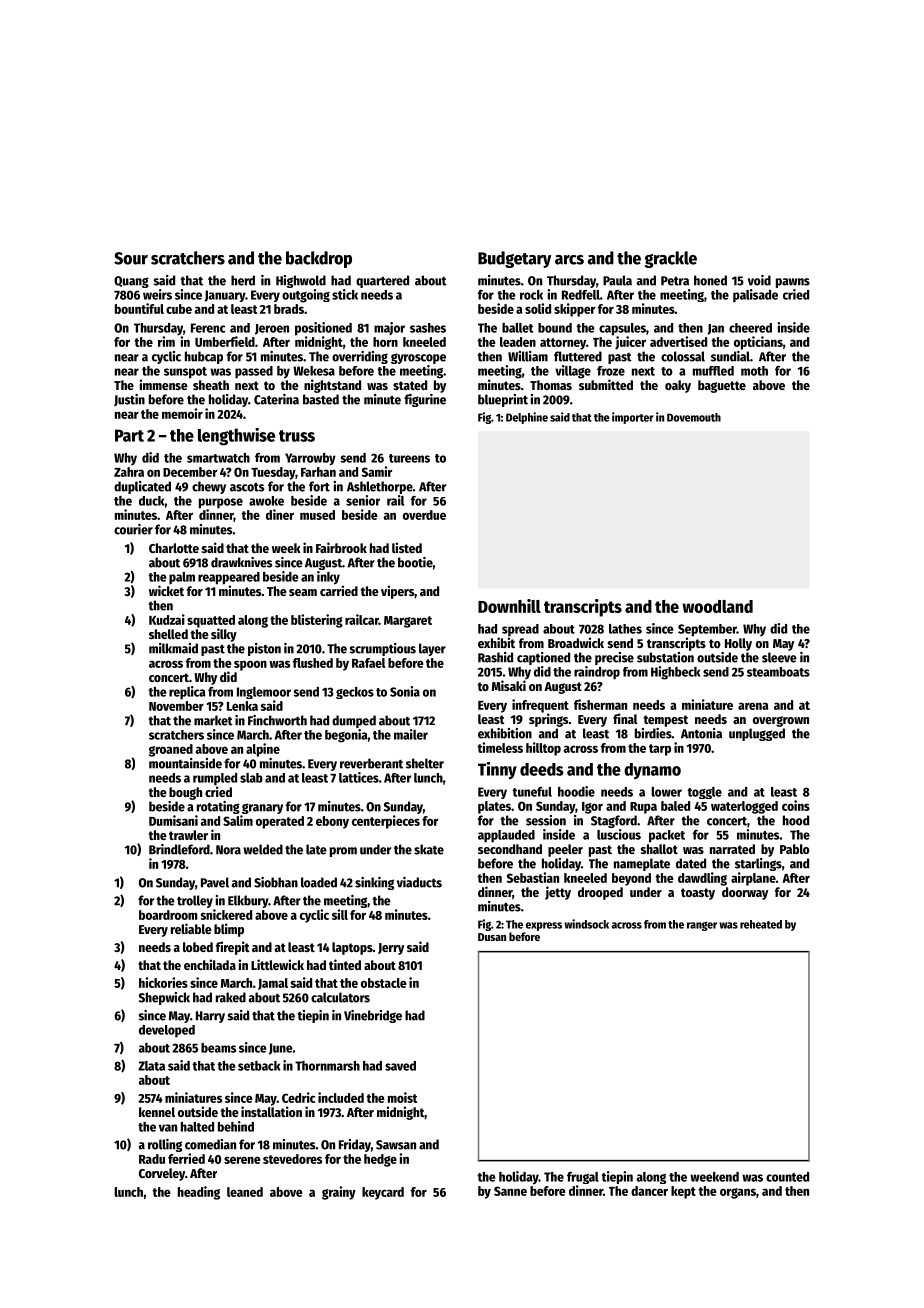  Describe the element at coordinates (633, 418) in the page. I see `importer` at that location.
